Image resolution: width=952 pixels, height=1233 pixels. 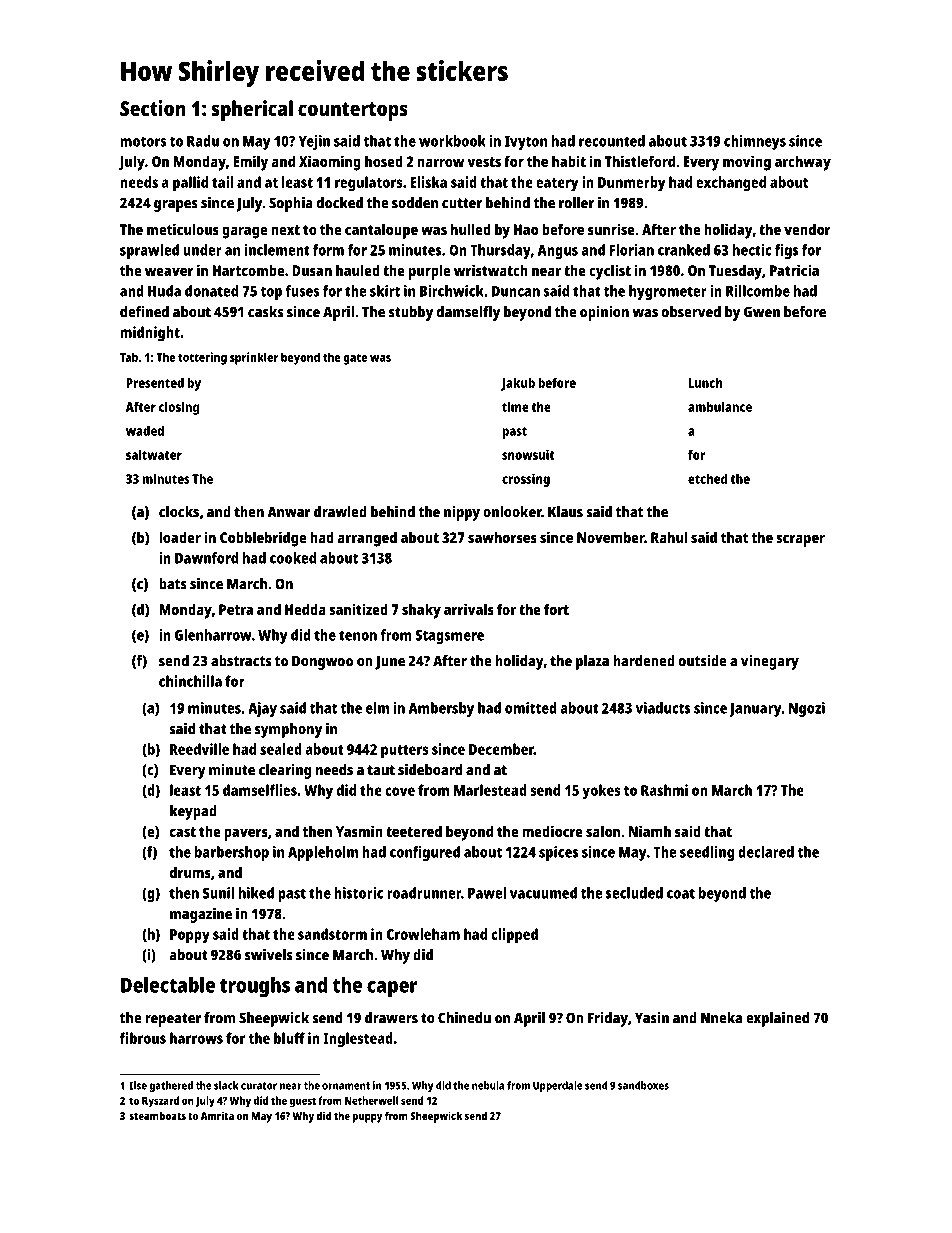 I want to click on elm, so click(x=377, y=708).
